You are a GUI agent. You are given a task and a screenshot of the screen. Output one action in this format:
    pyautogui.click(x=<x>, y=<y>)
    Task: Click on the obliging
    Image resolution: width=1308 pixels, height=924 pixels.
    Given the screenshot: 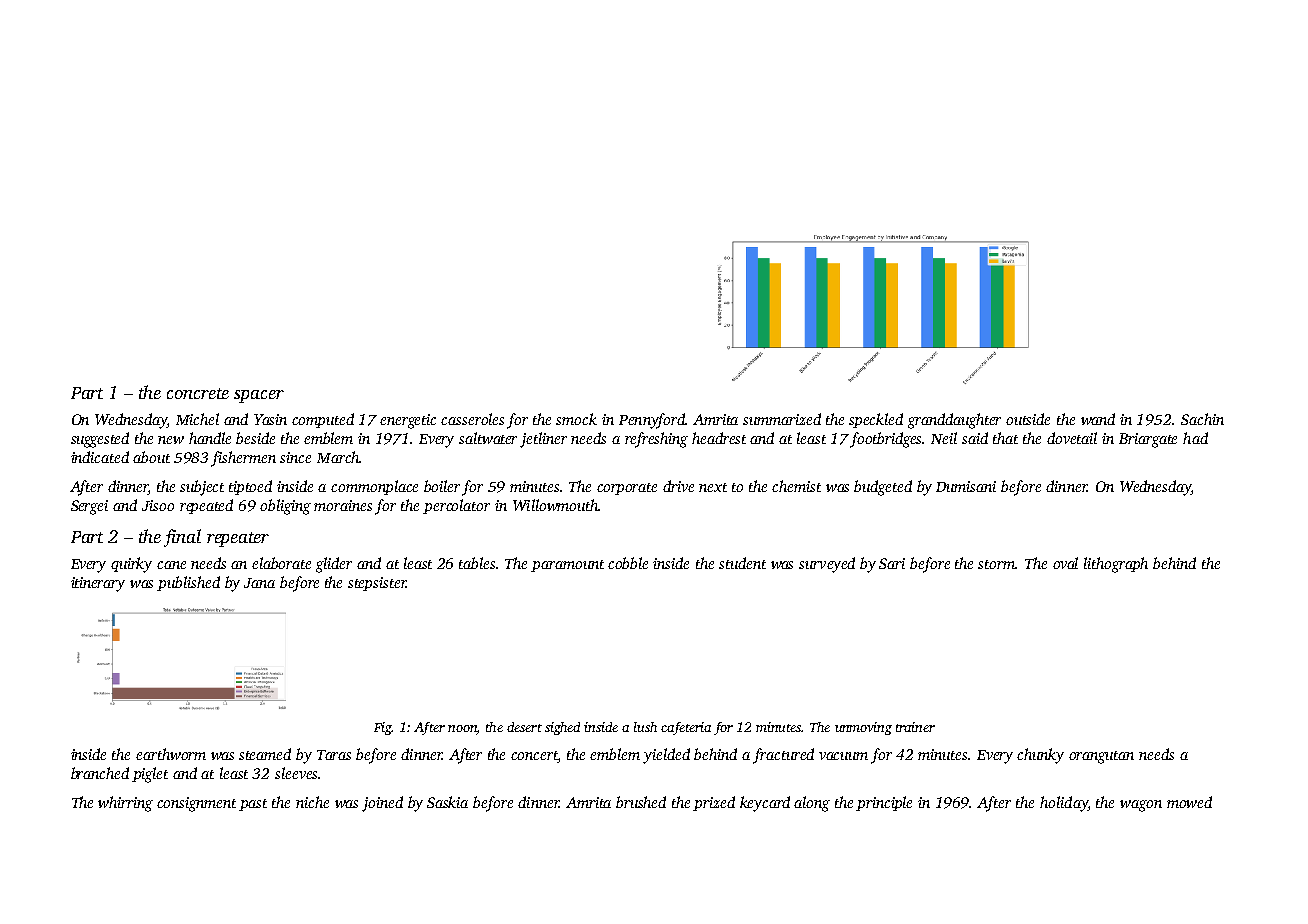 What is the action you would take?
    pyautogui.click(x=285, y=507)
